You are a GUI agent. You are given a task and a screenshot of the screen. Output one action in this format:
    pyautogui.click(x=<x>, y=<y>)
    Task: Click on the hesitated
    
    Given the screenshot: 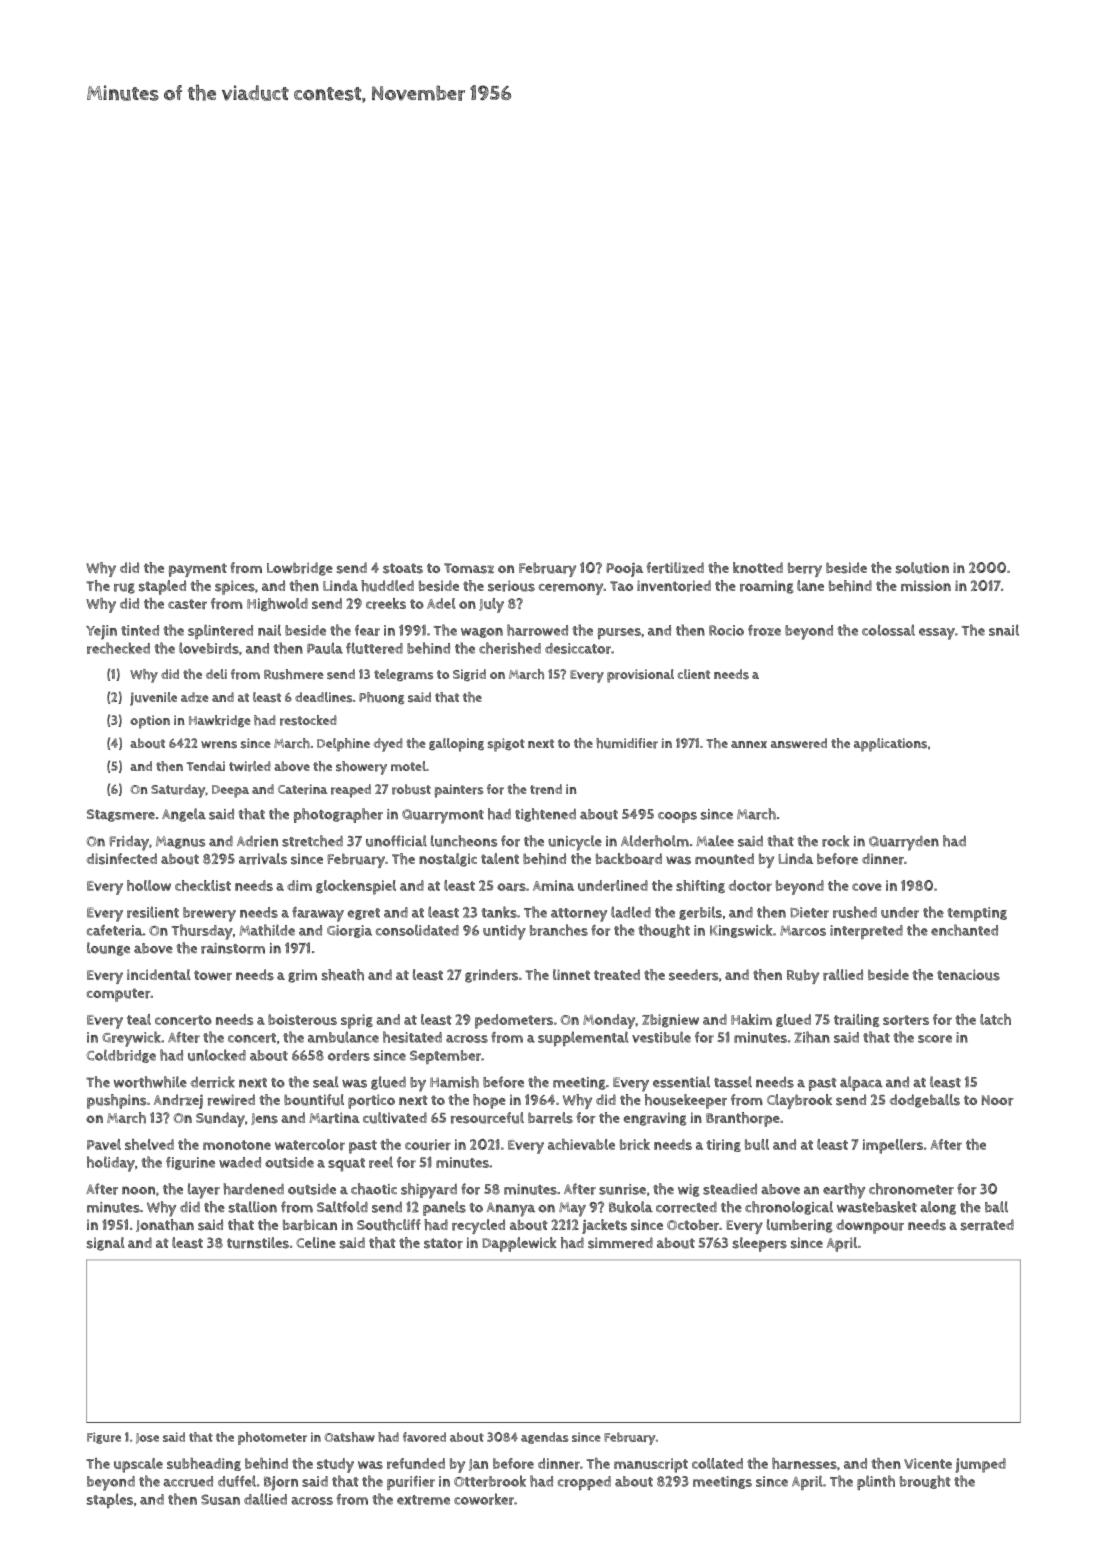 What is the action you would take?
    pyautogui.click(x=412, y=1037)
